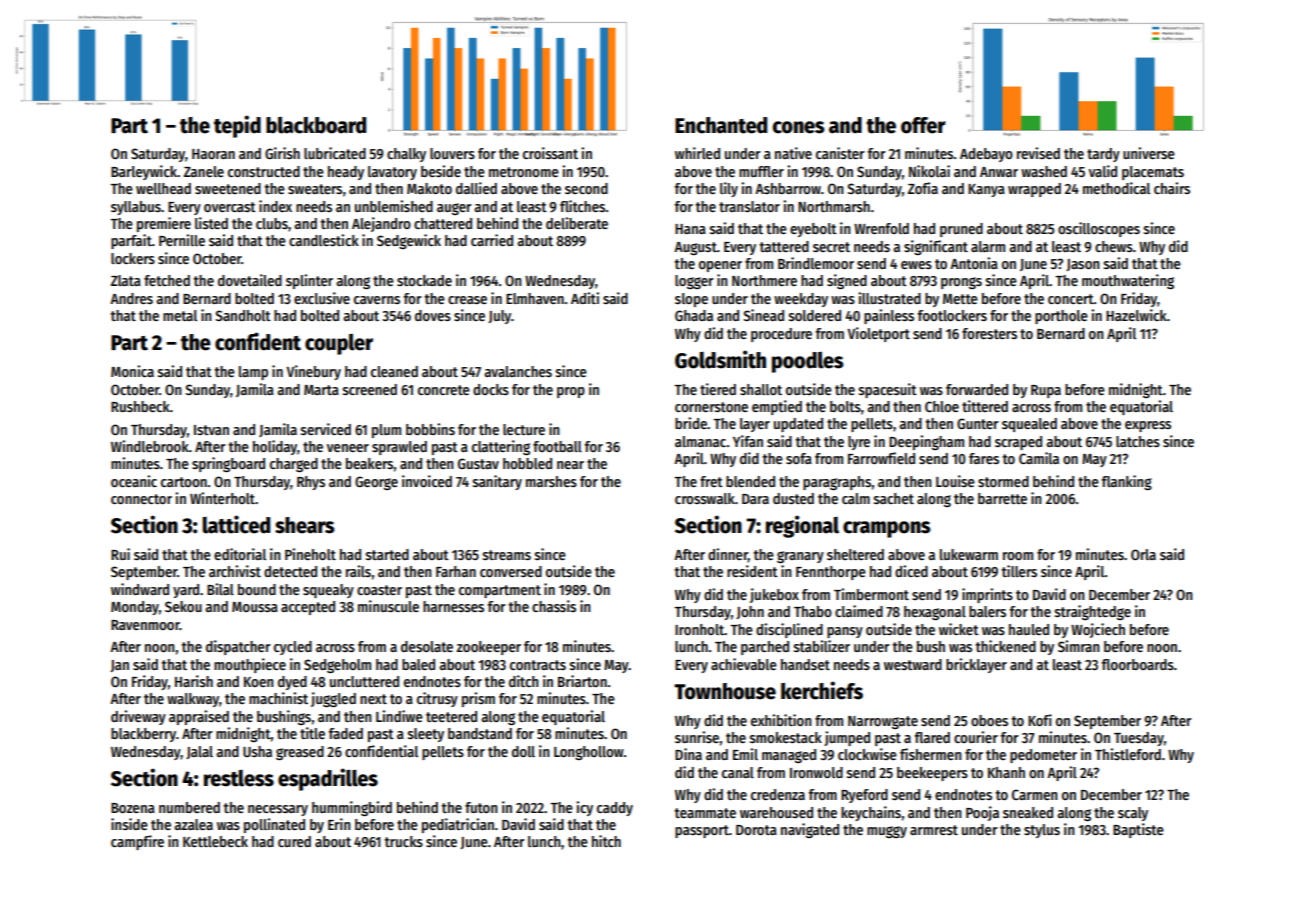  What do you see at coordinates (984, 458) in the screenshot?
I see `fares` at bounding box center [984, 458].
